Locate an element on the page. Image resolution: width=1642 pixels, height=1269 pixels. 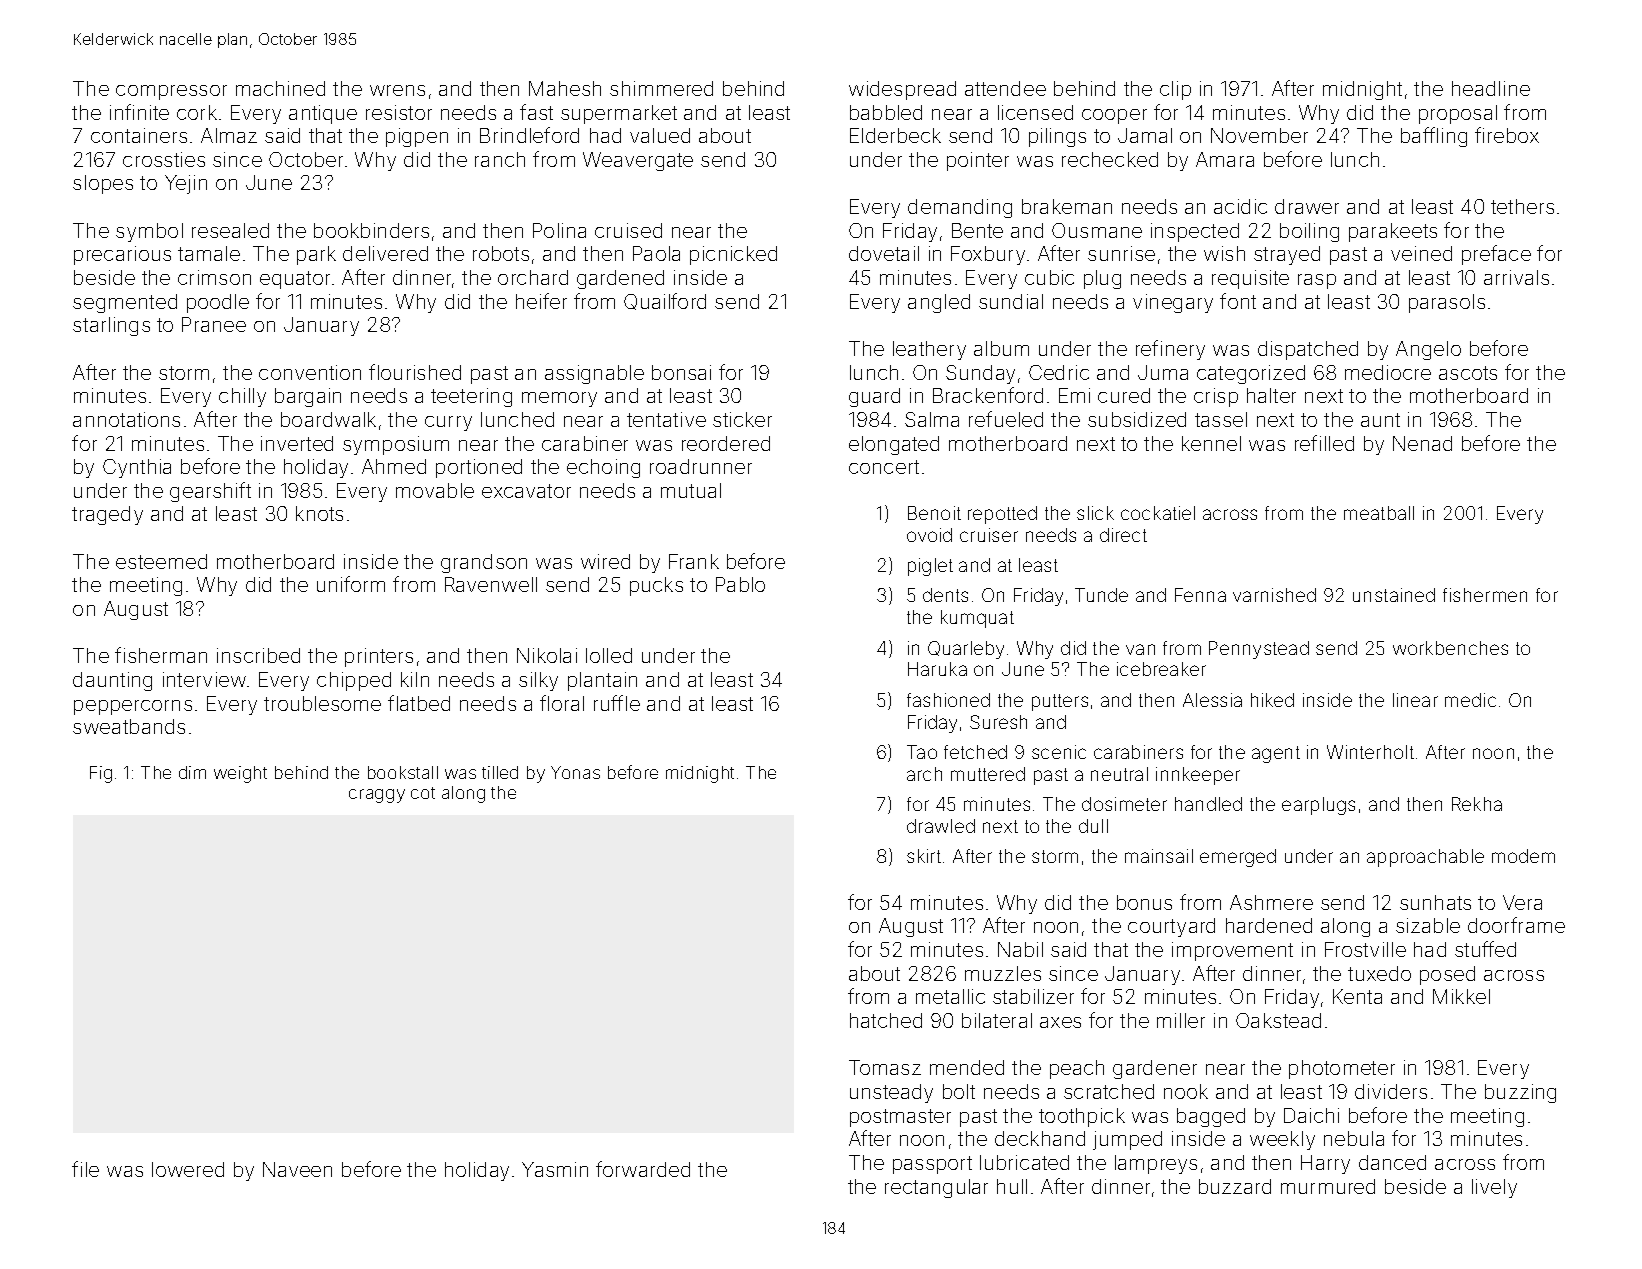
Yejin is located at coordinates (186, 184).
